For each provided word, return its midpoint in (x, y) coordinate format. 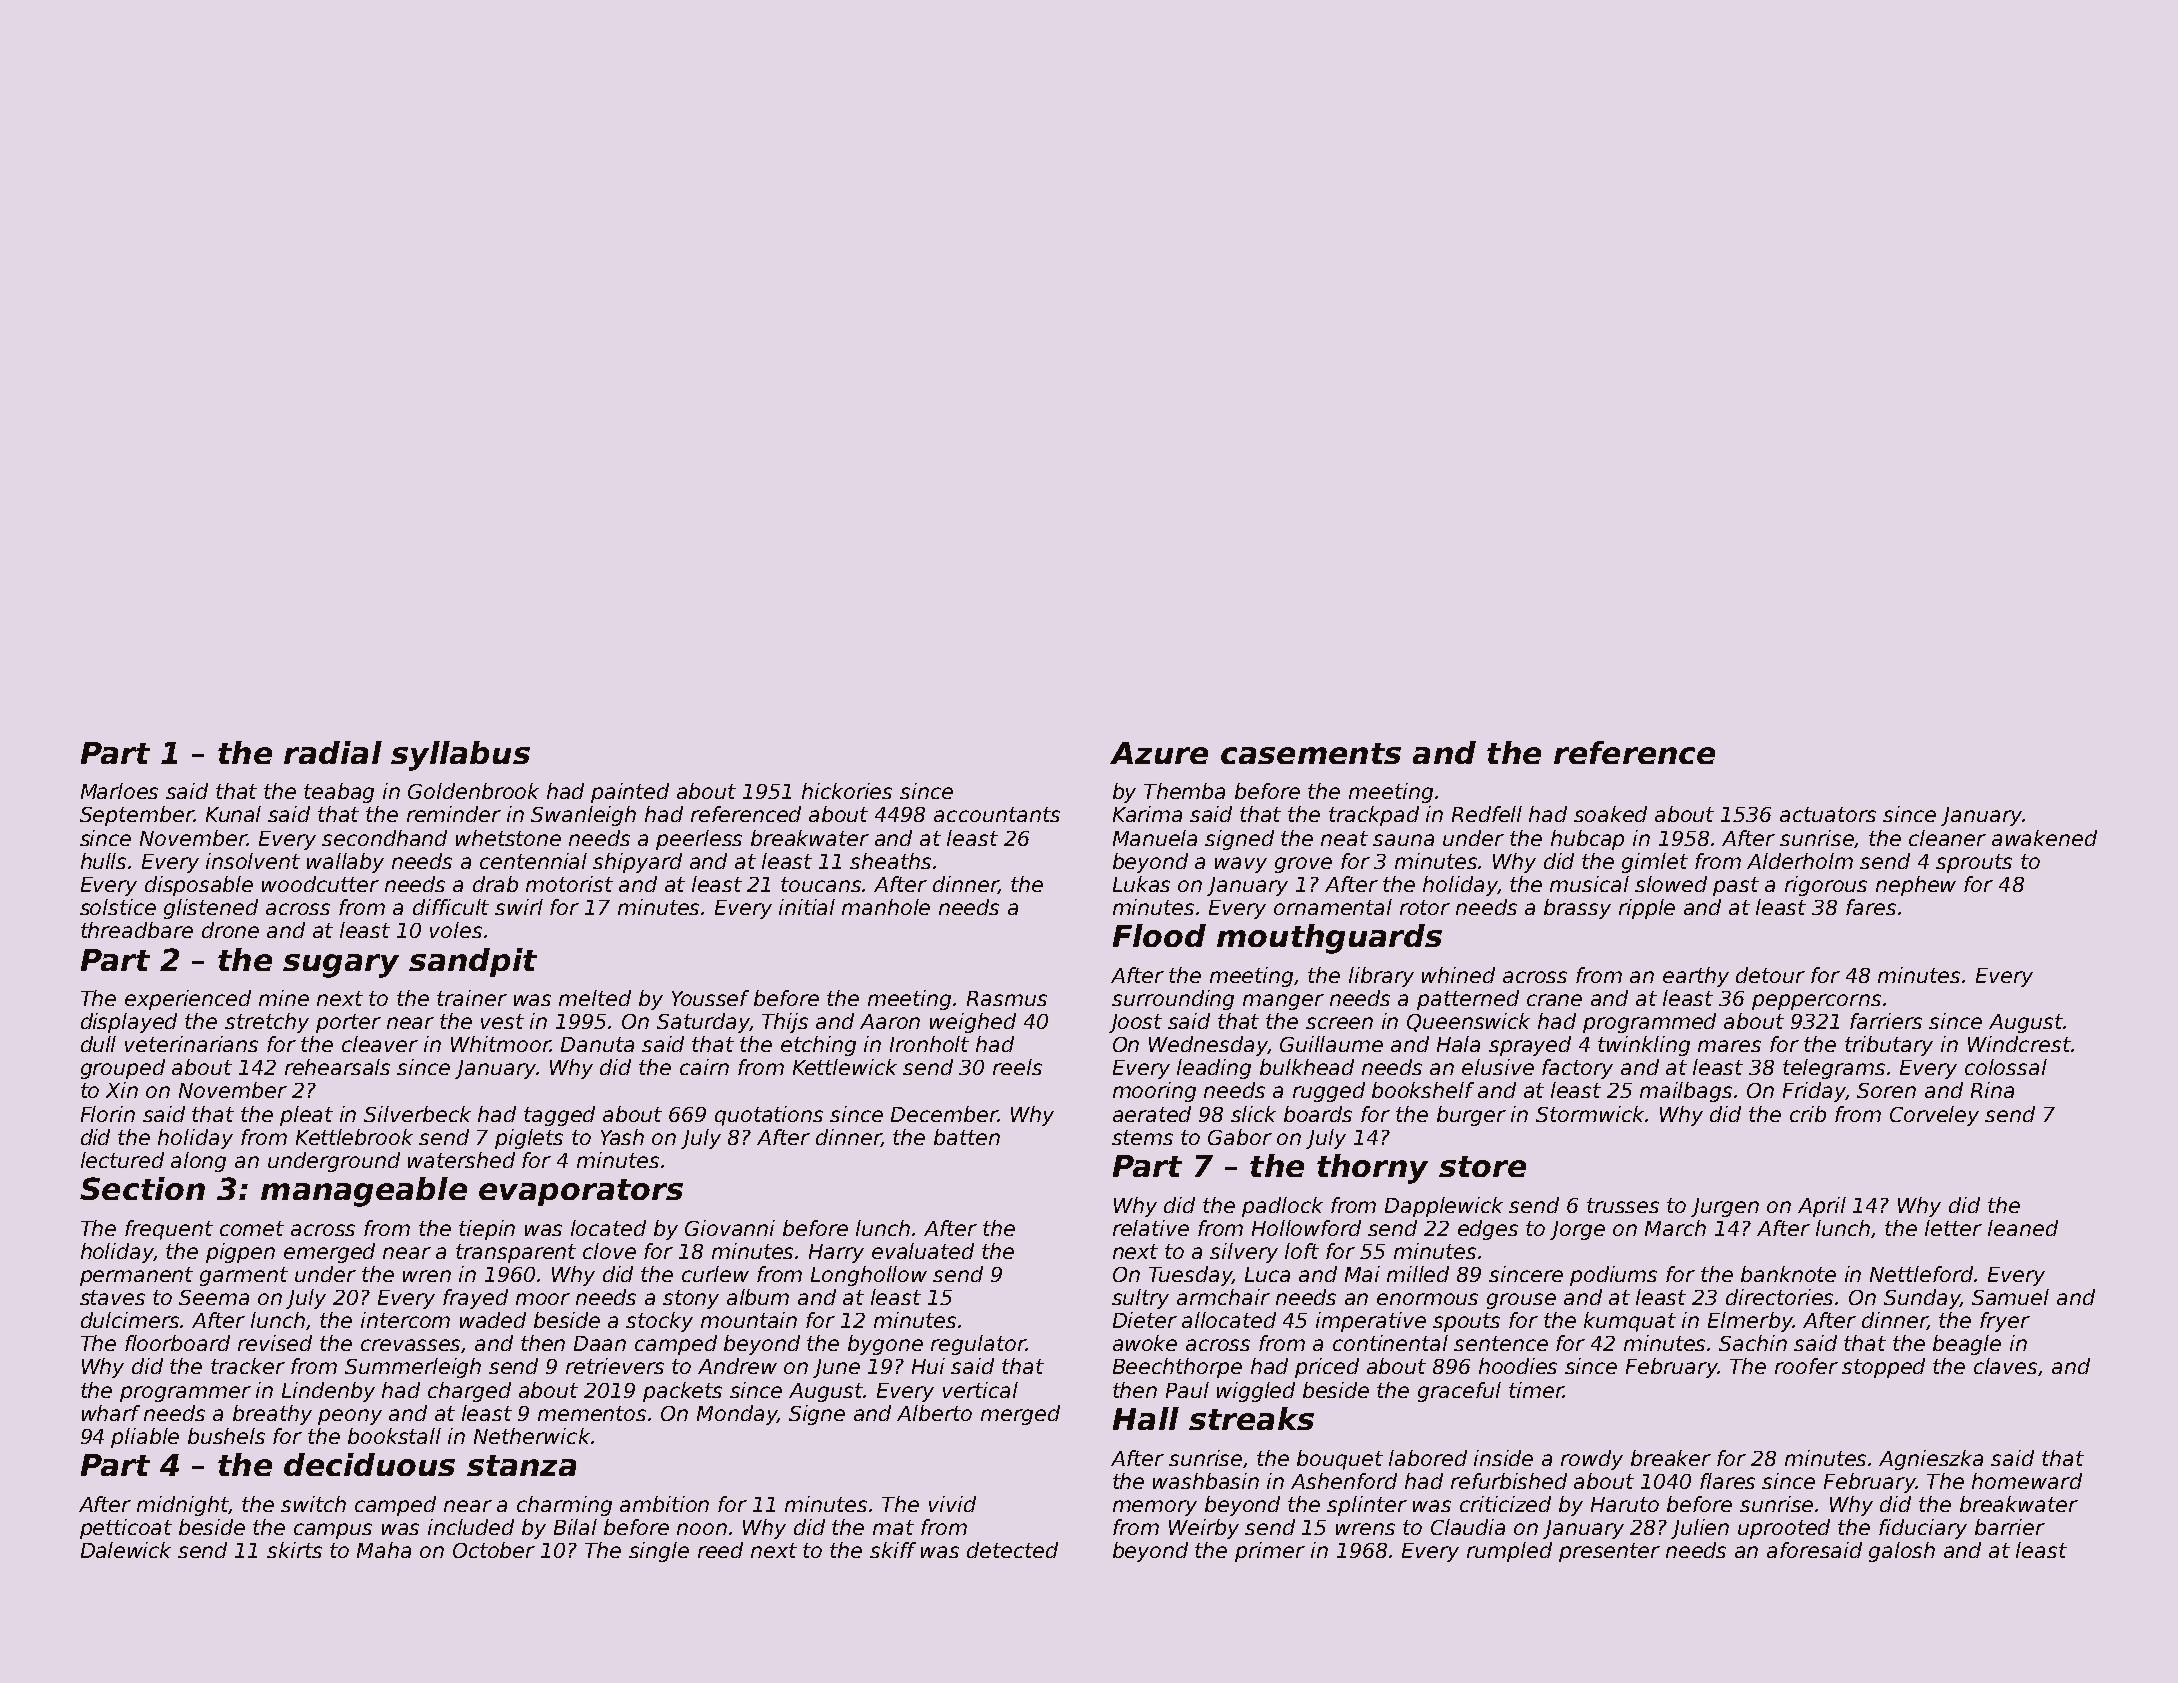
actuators (1828, 814)
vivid (952, 1504)
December (944, 1114)
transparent (516, 1253)
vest (502, 1021)
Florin (108, 1114)
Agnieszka (1931, 1460)
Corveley (1934, 1116)
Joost (1135, 1023)
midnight (183, 1506)
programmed (1649, 1023)
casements (1311, 753)
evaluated (923, 1251)
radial (333, 752)
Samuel (2010, 1297)
